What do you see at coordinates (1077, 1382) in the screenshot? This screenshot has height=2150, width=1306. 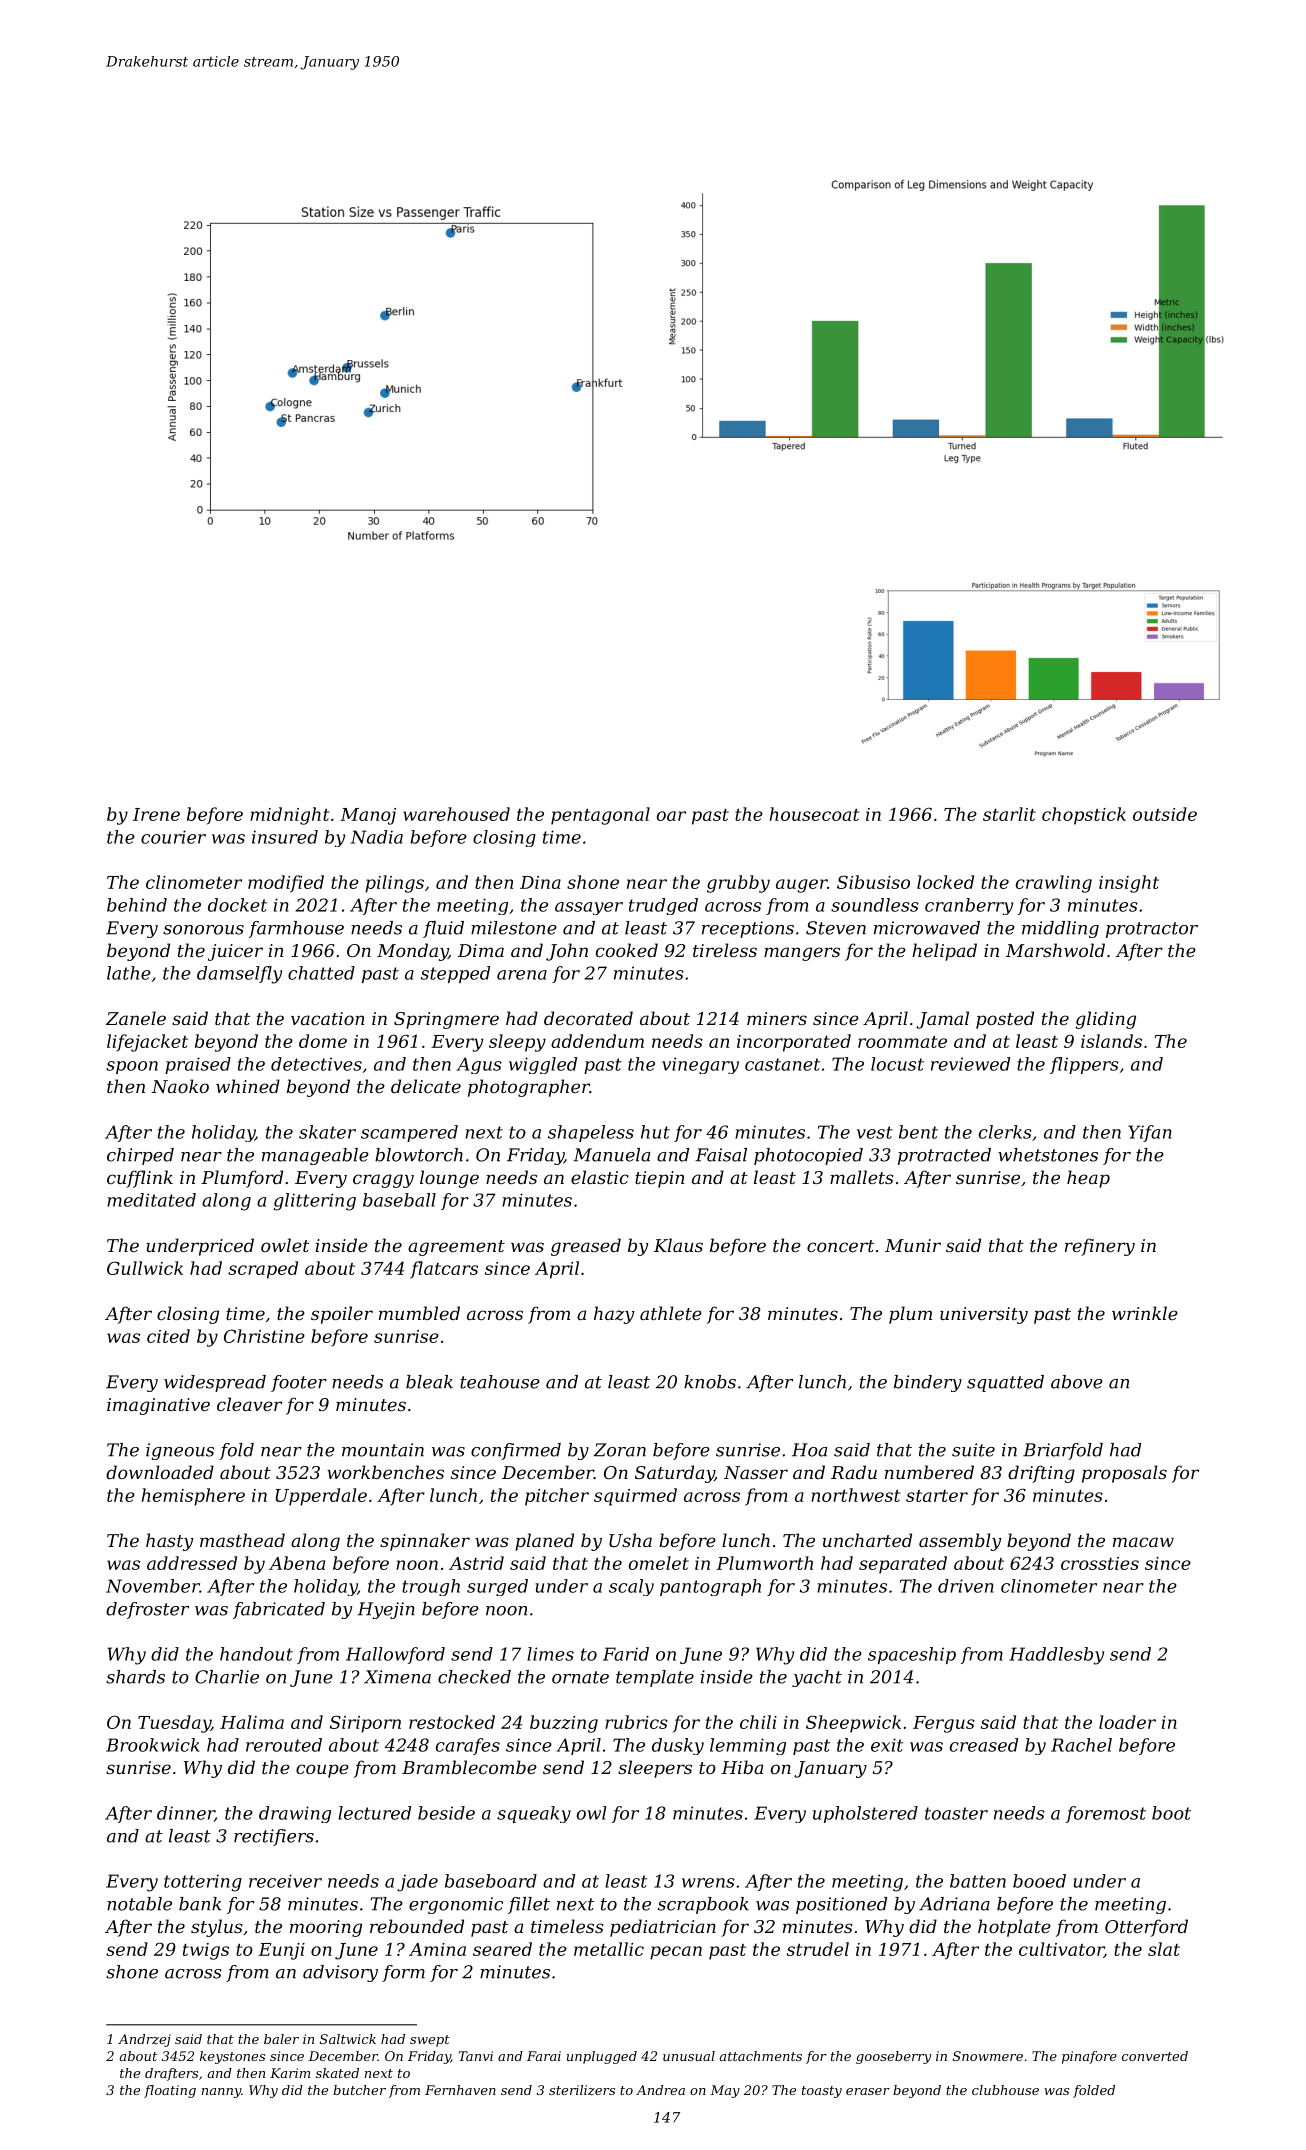 I see `above` at bounding box center [1077, 1382].
